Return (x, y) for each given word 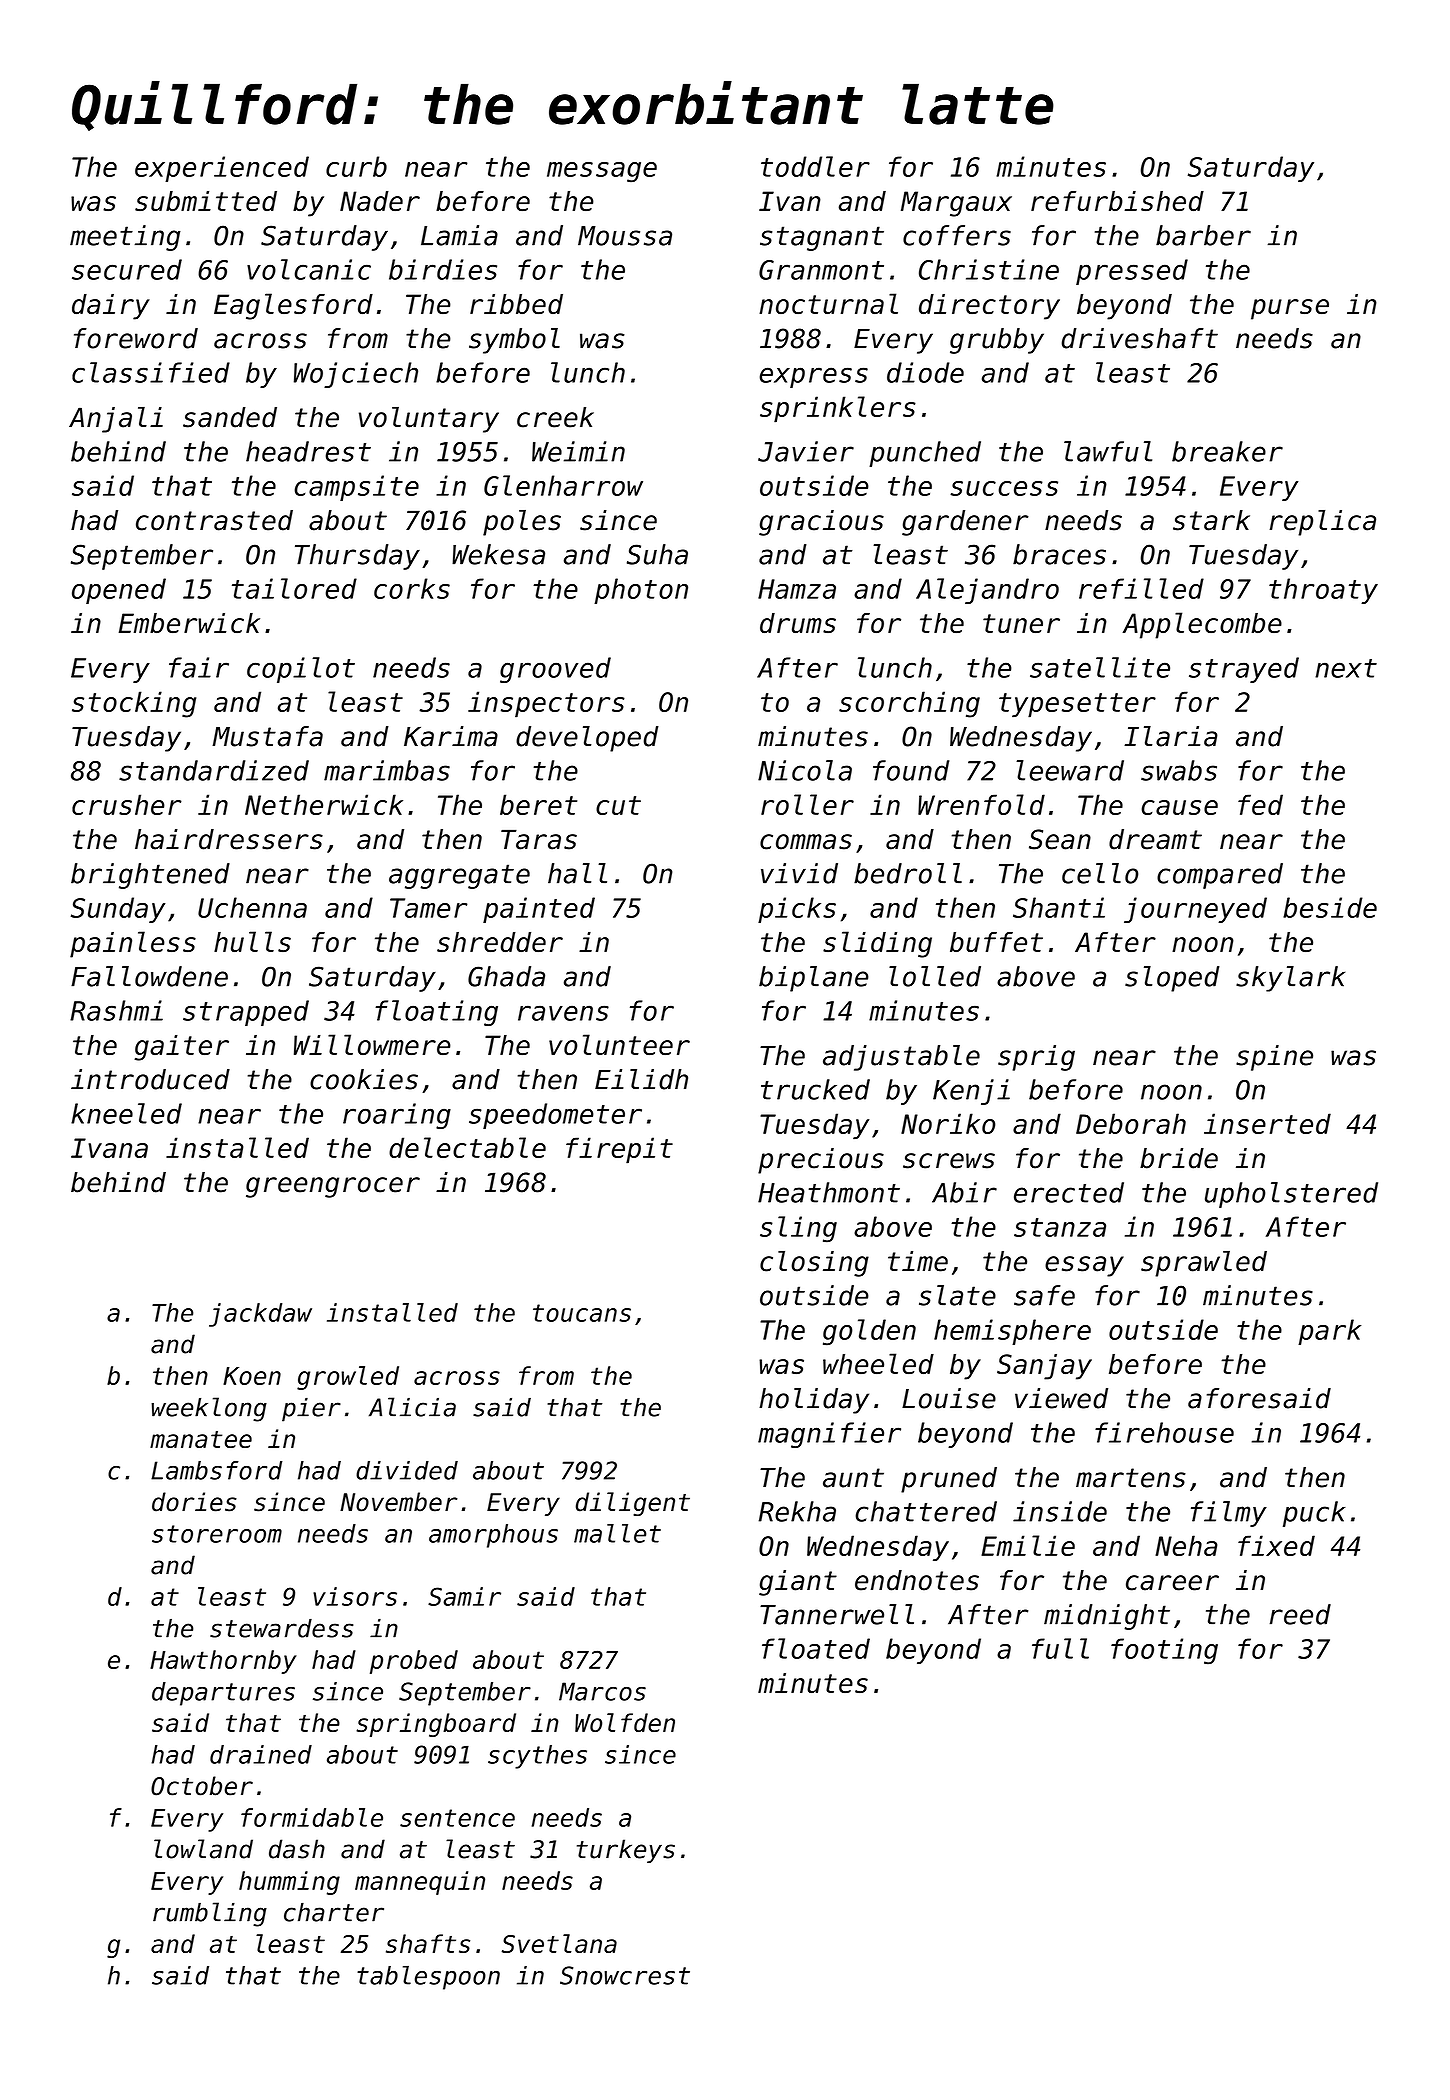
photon (641, 591)
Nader (380, 201)
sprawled (1204, 1264)
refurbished (1117, 201)
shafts (428, 1943)
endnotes (917, 1580)
